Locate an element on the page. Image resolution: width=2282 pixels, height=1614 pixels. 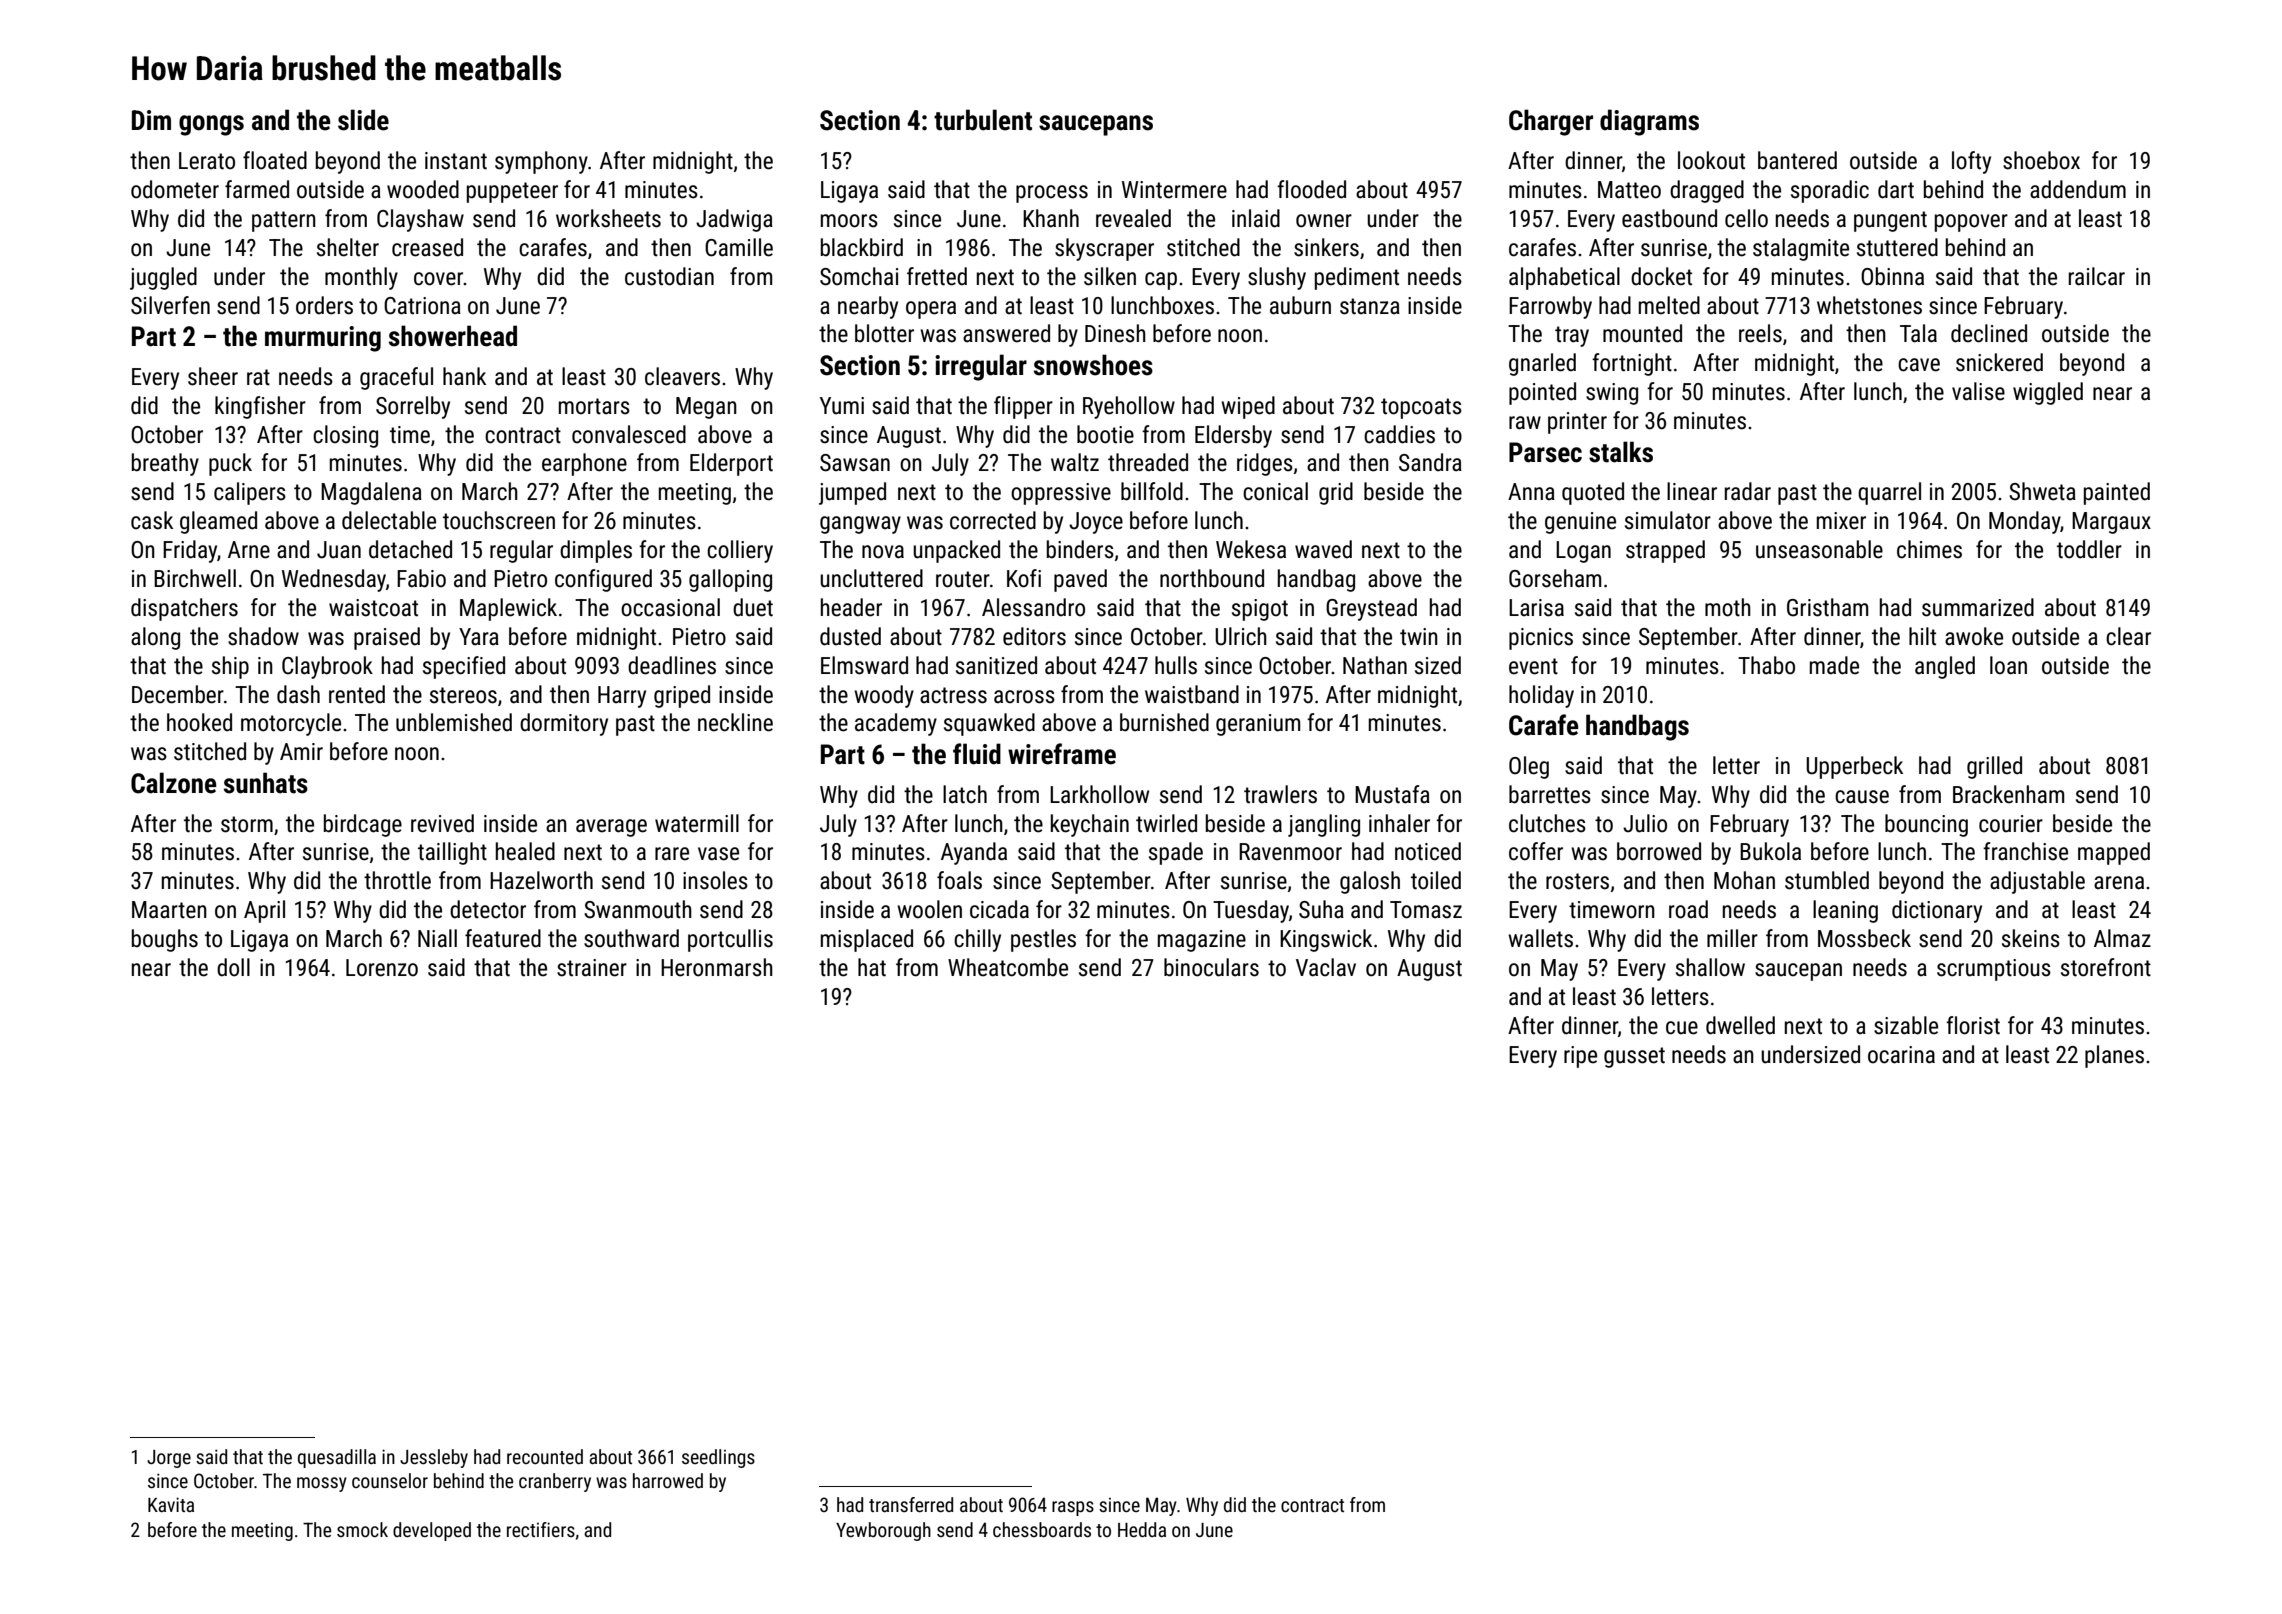
mossy is located at coordinates (322, 1484).
